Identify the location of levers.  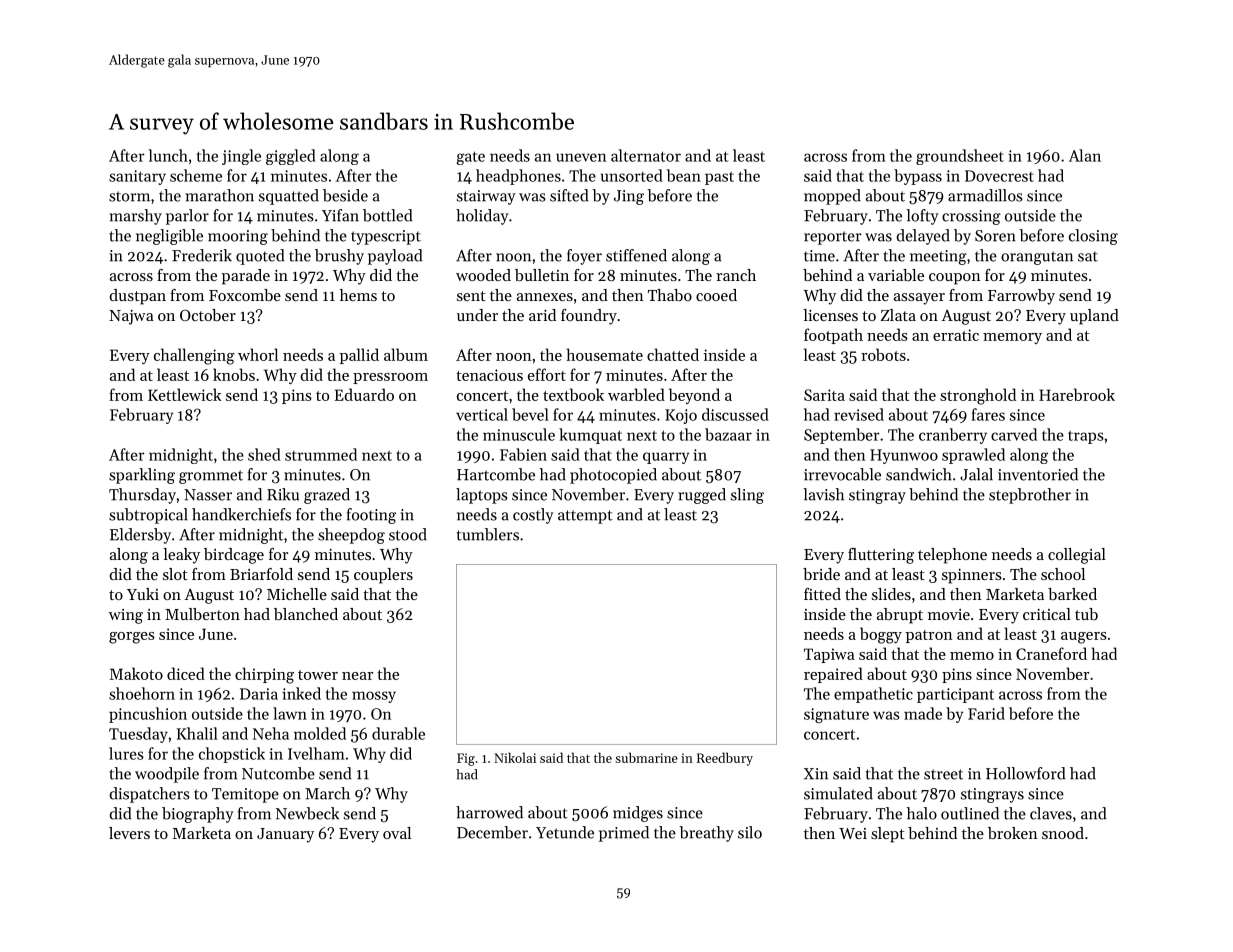
(129, 833).
